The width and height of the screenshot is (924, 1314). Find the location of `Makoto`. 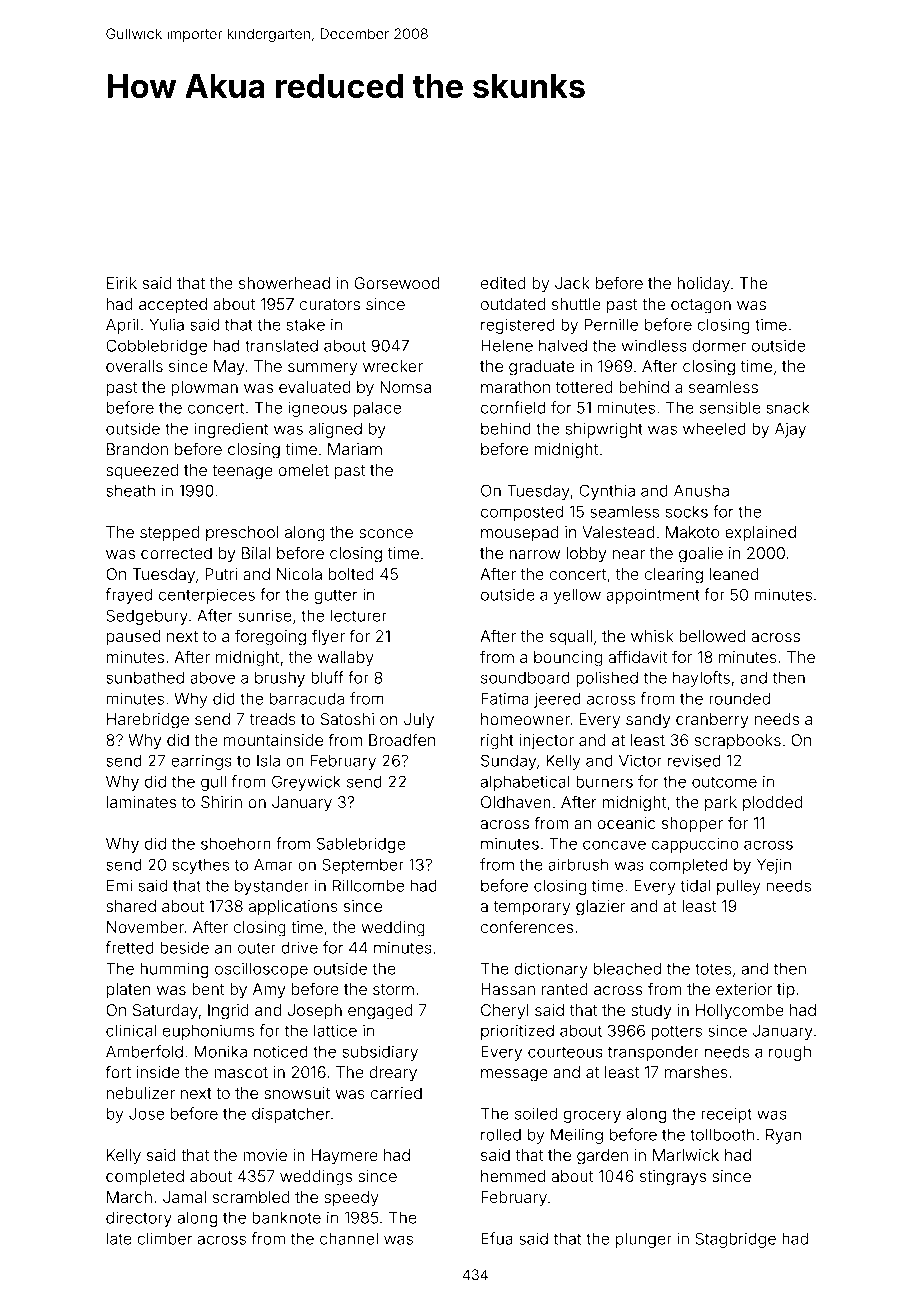

Makoto is located at coordinates (692, 532).
